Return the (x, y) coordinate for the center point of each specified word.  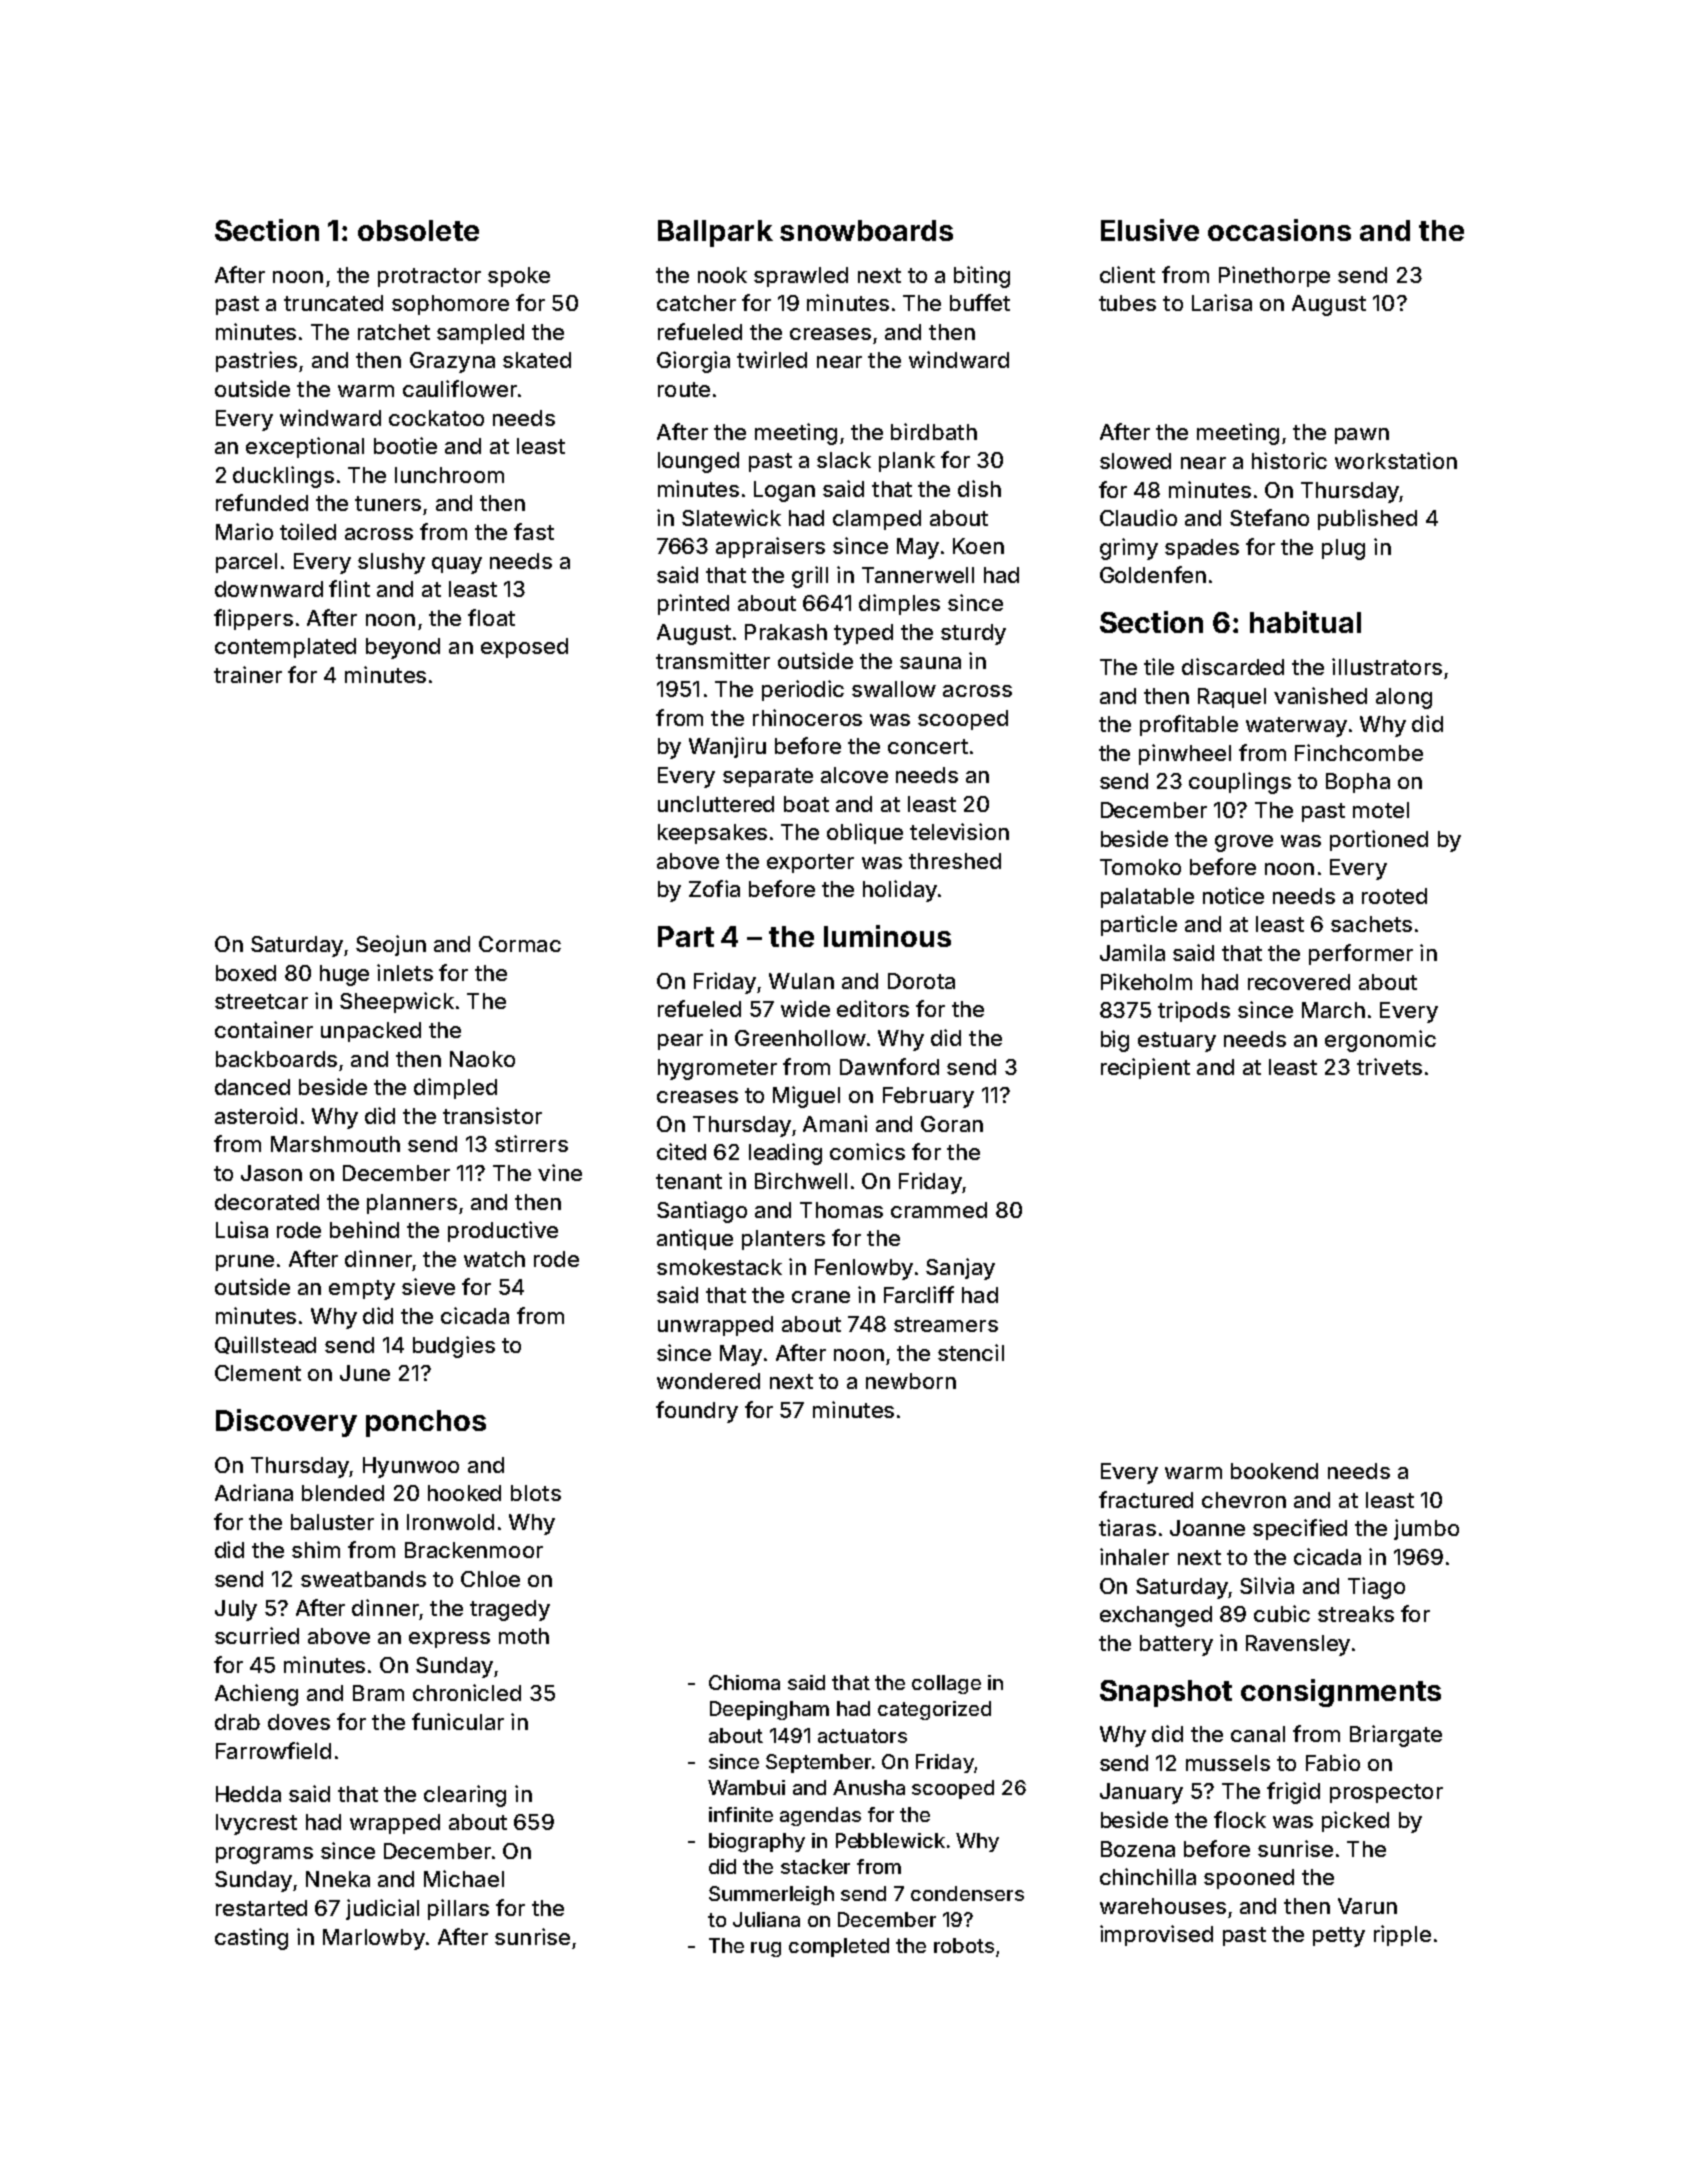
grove (1244, 843)
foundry (697, 1412)
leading (785, 1154)
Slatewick (731, 517)
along (1404, 698)
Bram (378, 1693)
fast (534, 531)
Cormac (520, 944)
